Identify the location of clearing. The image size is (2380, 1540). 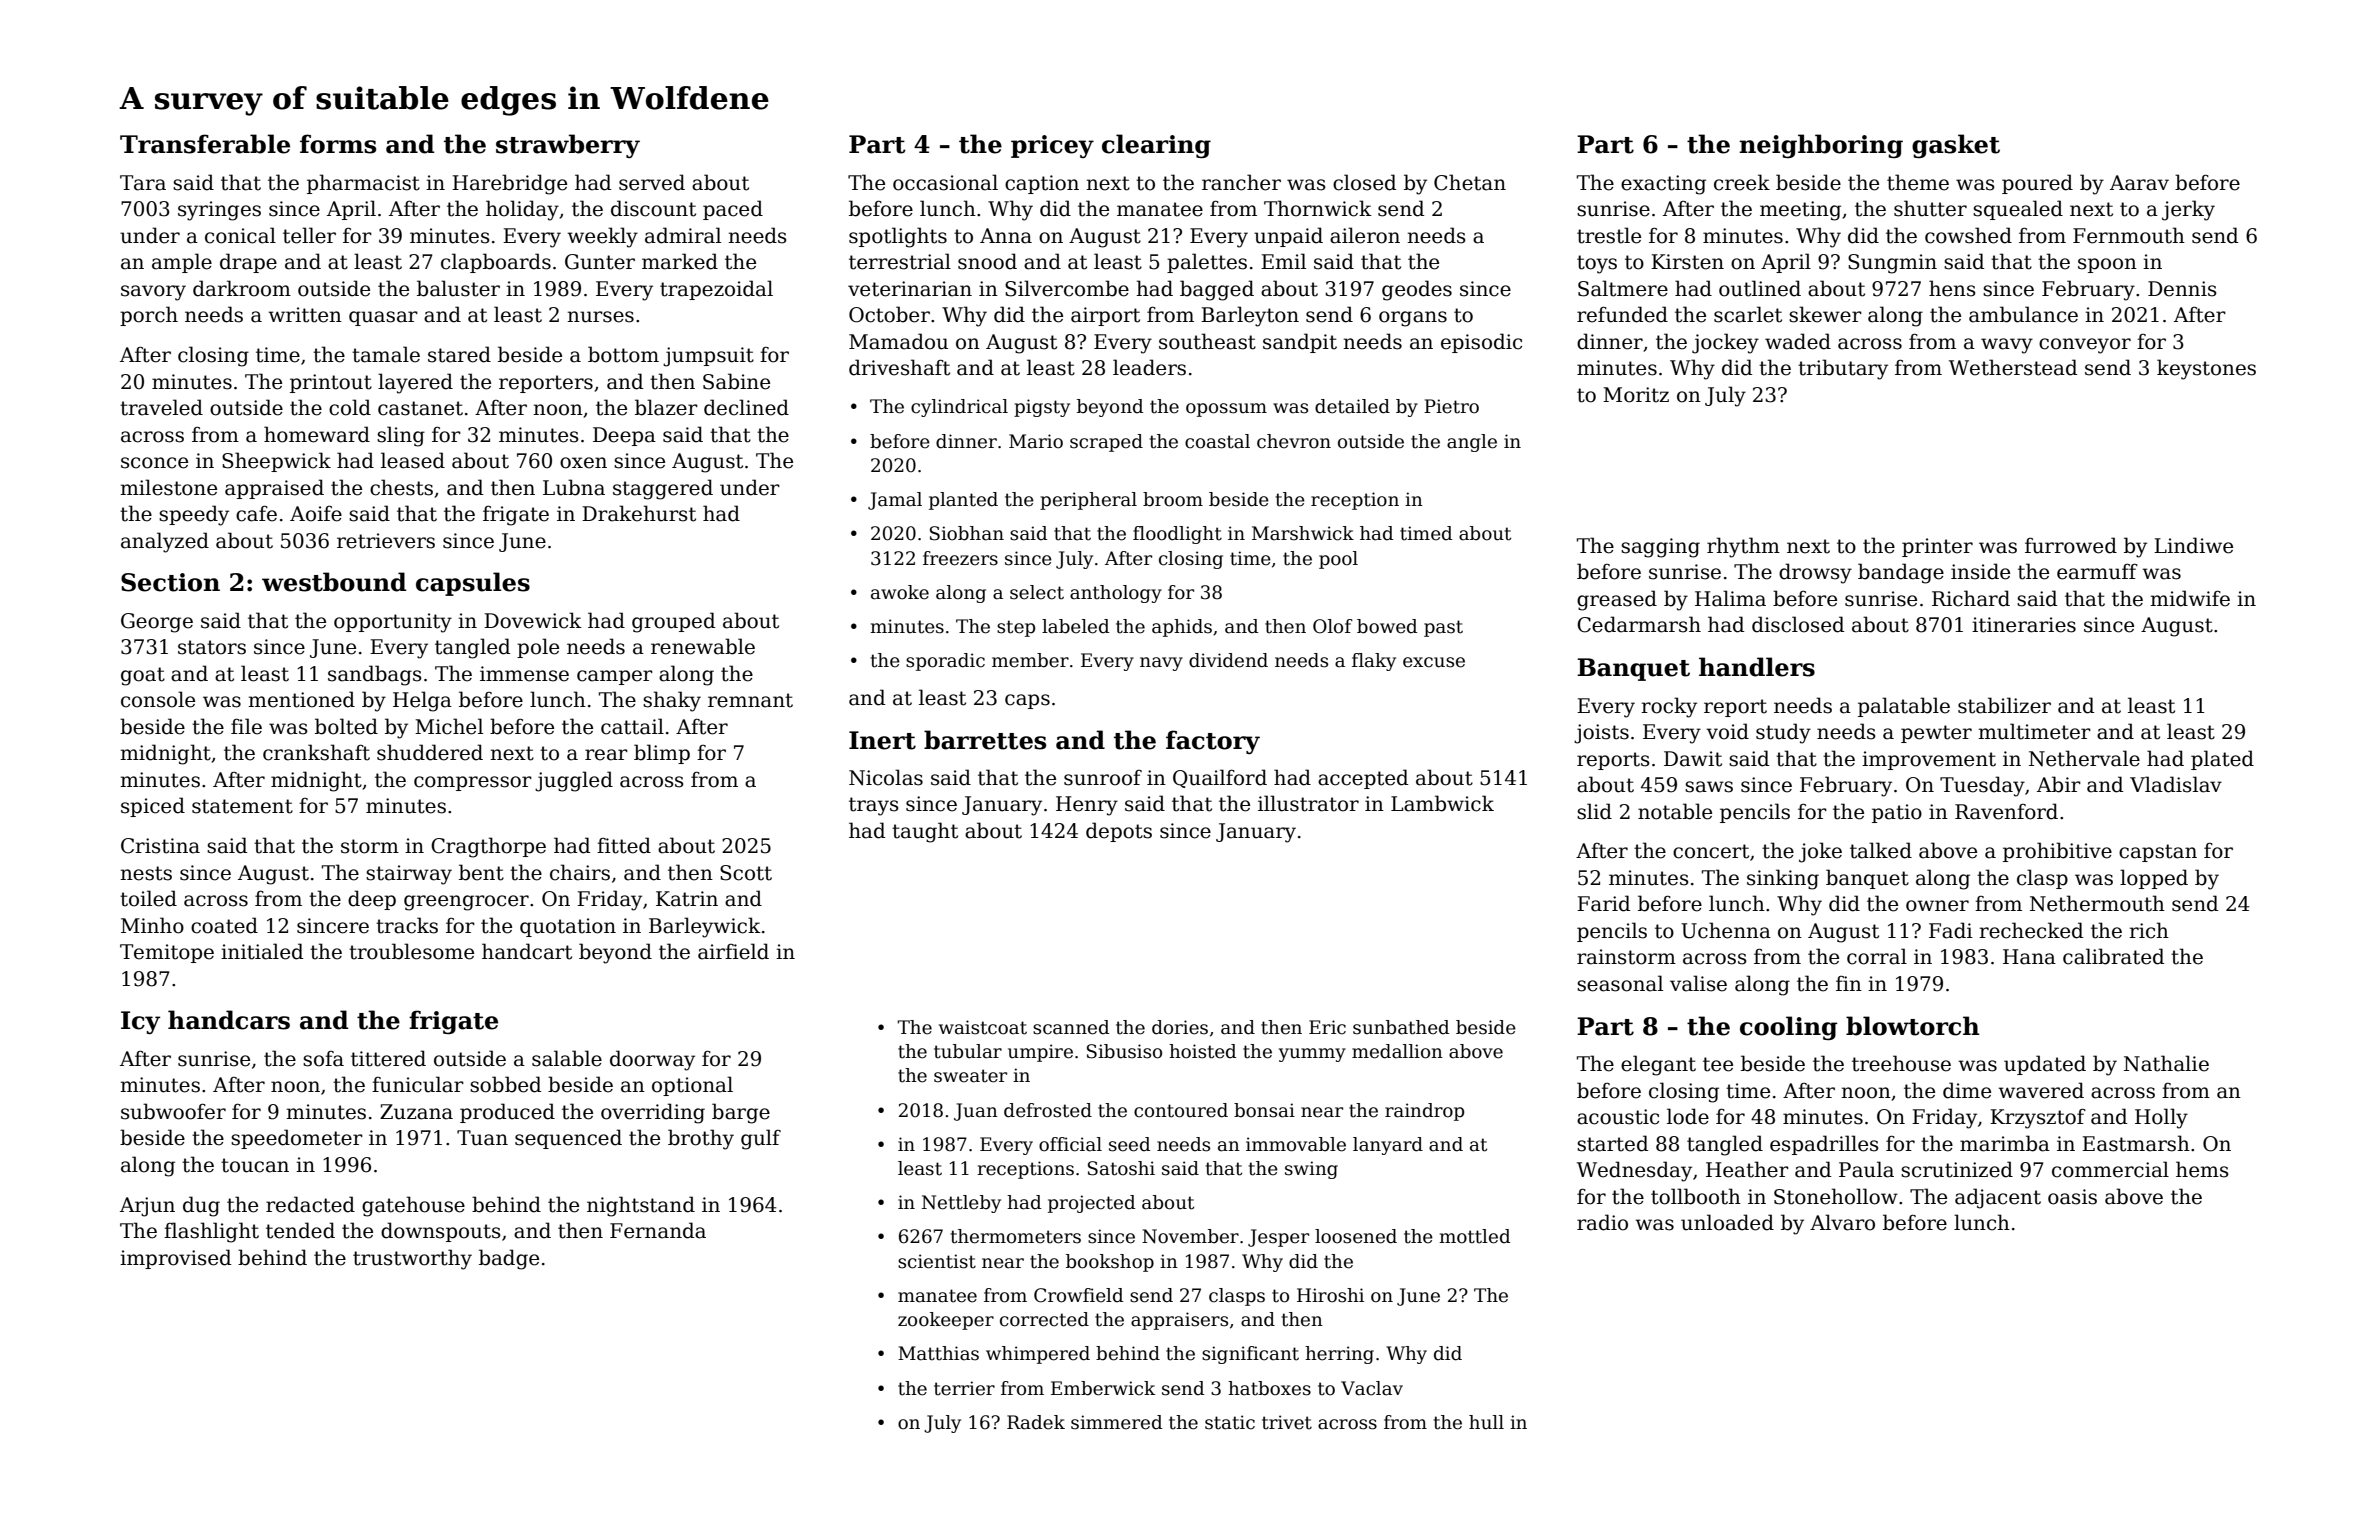
(1156, 146).
